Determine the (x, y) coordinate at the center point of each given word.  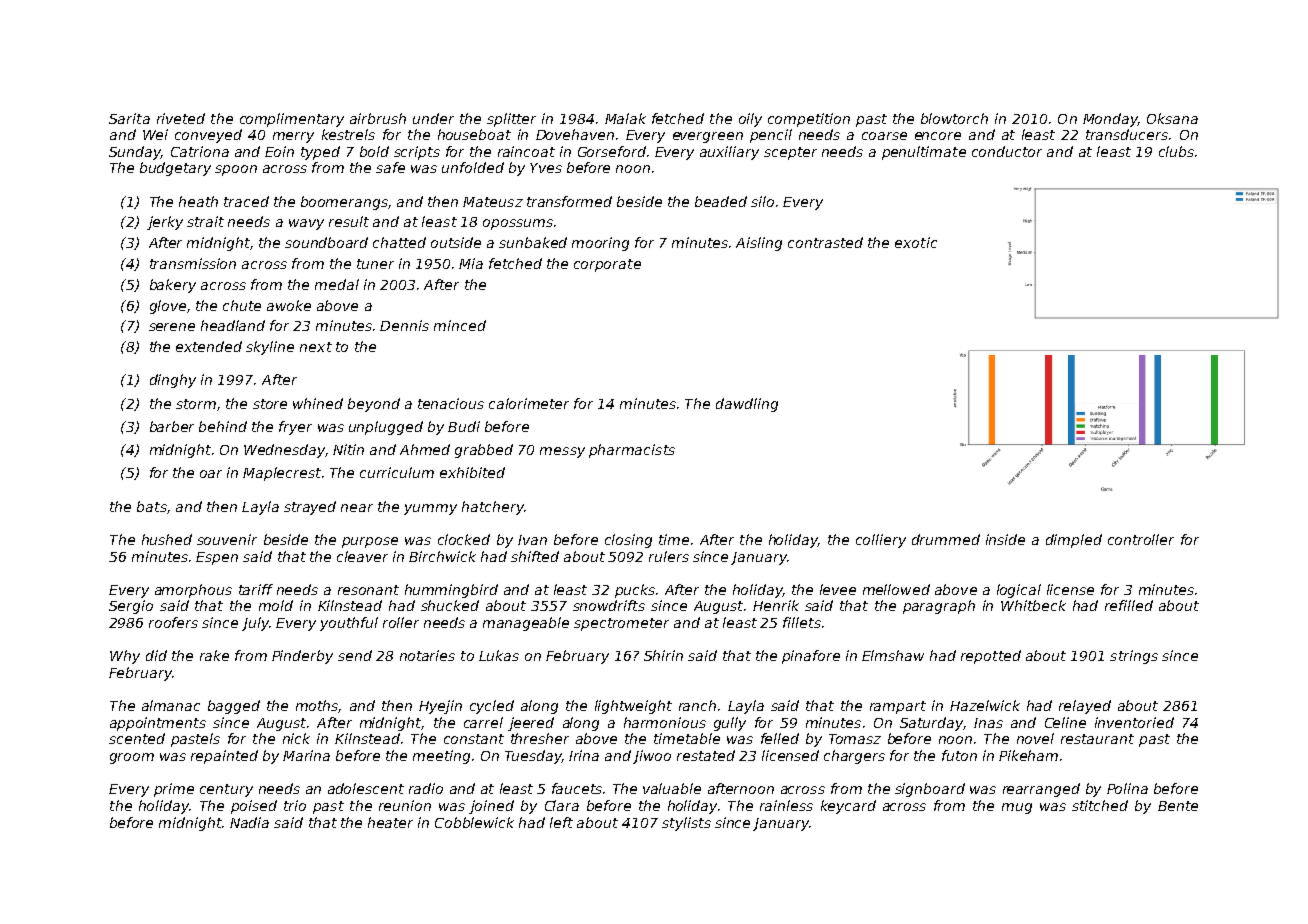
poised (254, 807)
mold (276, 605)
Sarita (129, 118)
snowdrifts (609, 605)
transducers (1127, 134)
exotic (916, 242)
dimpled (1074, 541)
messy (562, 452)
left (561, 822)
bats (152, 506)
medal (337, 284)
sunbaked (533, 242)
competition (809, 120)
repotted (991, 657)
